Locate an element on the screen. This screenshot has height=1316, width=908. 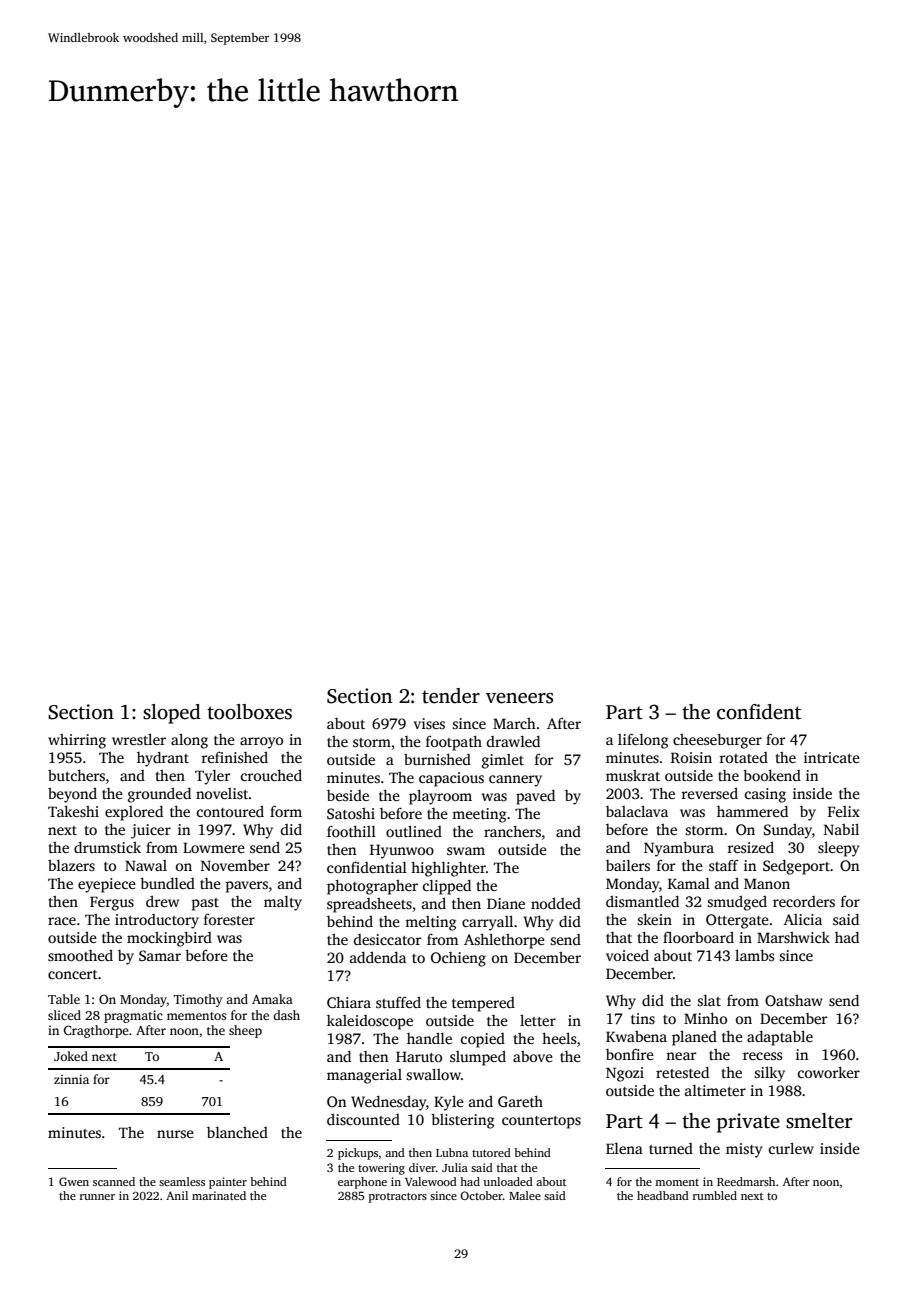
veneers is located at coordinates (519, 698).
